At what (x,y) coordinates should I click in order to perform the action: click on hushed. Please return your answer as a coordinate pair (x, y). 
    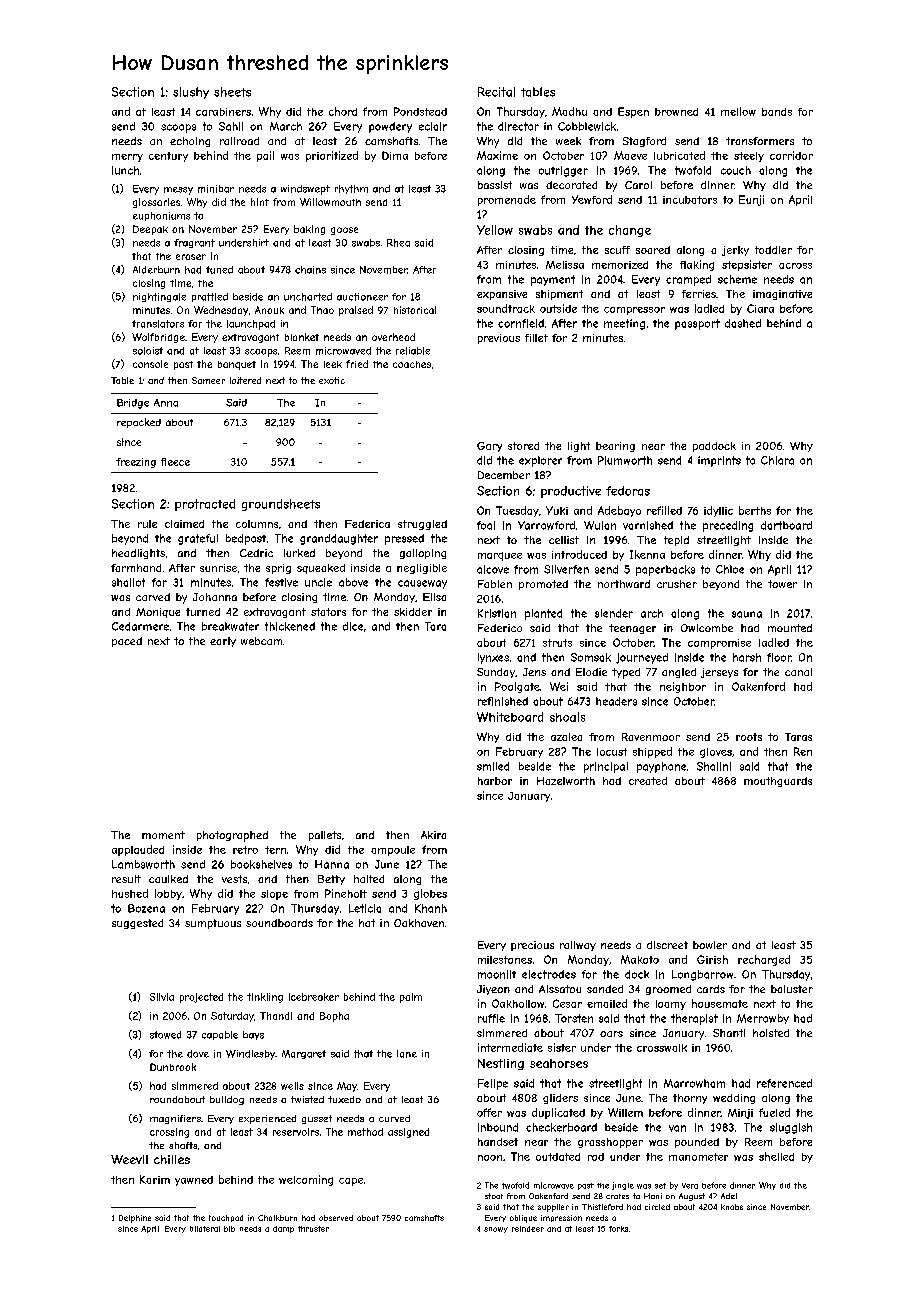
    Looking at the image, I should click on (130, 893).
